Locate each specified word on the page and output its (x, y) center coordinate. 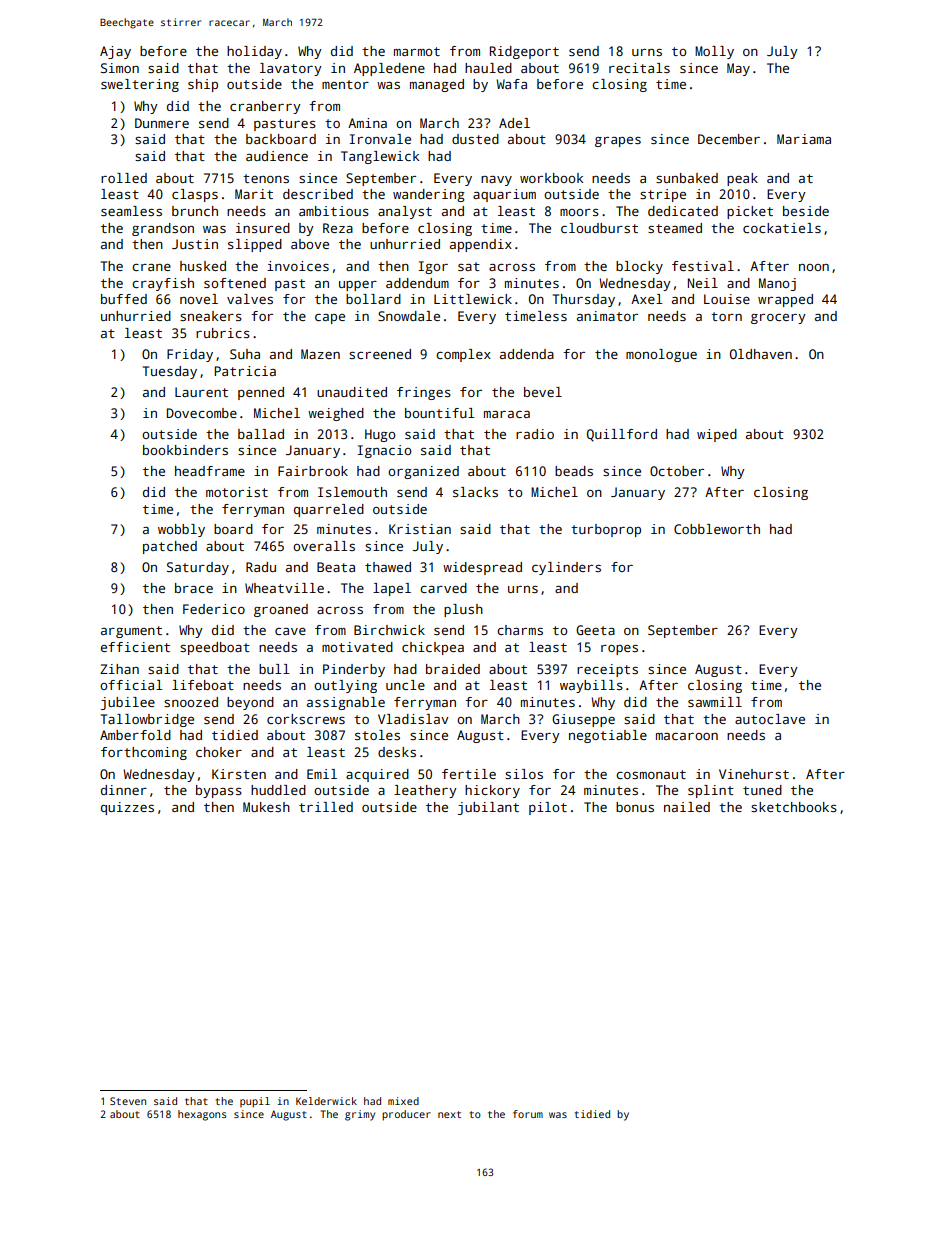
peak (742, 179)
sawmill (715, 702)
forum (528, 1114)
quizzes (127, 808)
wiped (717, 435)
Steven (128, 1101)
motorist (237, 492)
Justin (195, 244)
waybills (591, 686)
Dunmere (162, 123)
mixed (403, 1101)
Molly (714, 52)
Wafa (511, 84)
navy (496, 181)
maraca (507, 414)
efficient (135, 647)
